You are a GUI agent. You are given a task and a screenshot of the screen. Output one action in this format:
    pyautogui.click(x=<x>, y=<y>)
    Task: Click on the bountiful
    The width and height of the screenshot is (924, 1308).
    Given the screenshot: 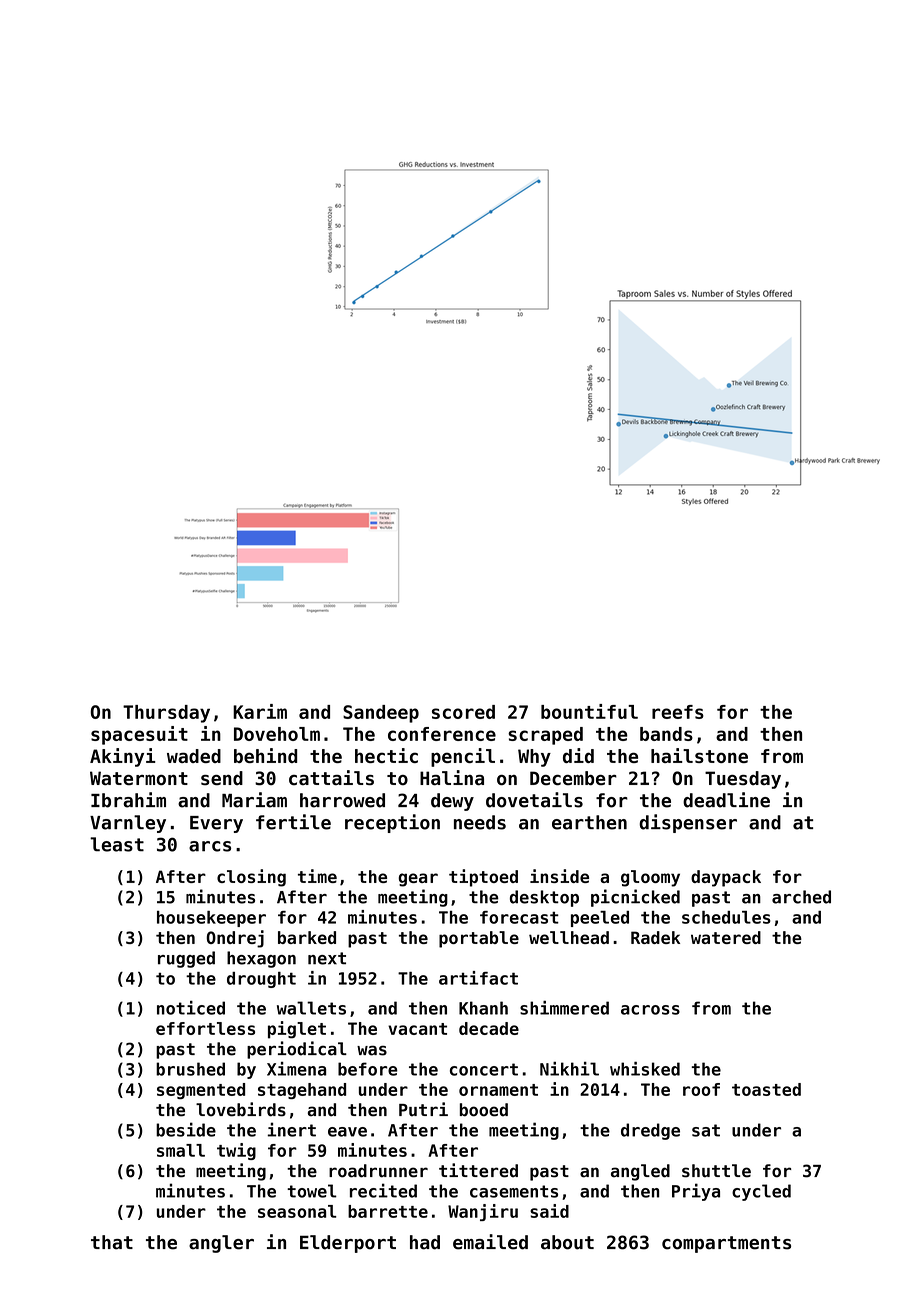 What is the action you would take?
    pyautogui.click(x=589, y=711)
